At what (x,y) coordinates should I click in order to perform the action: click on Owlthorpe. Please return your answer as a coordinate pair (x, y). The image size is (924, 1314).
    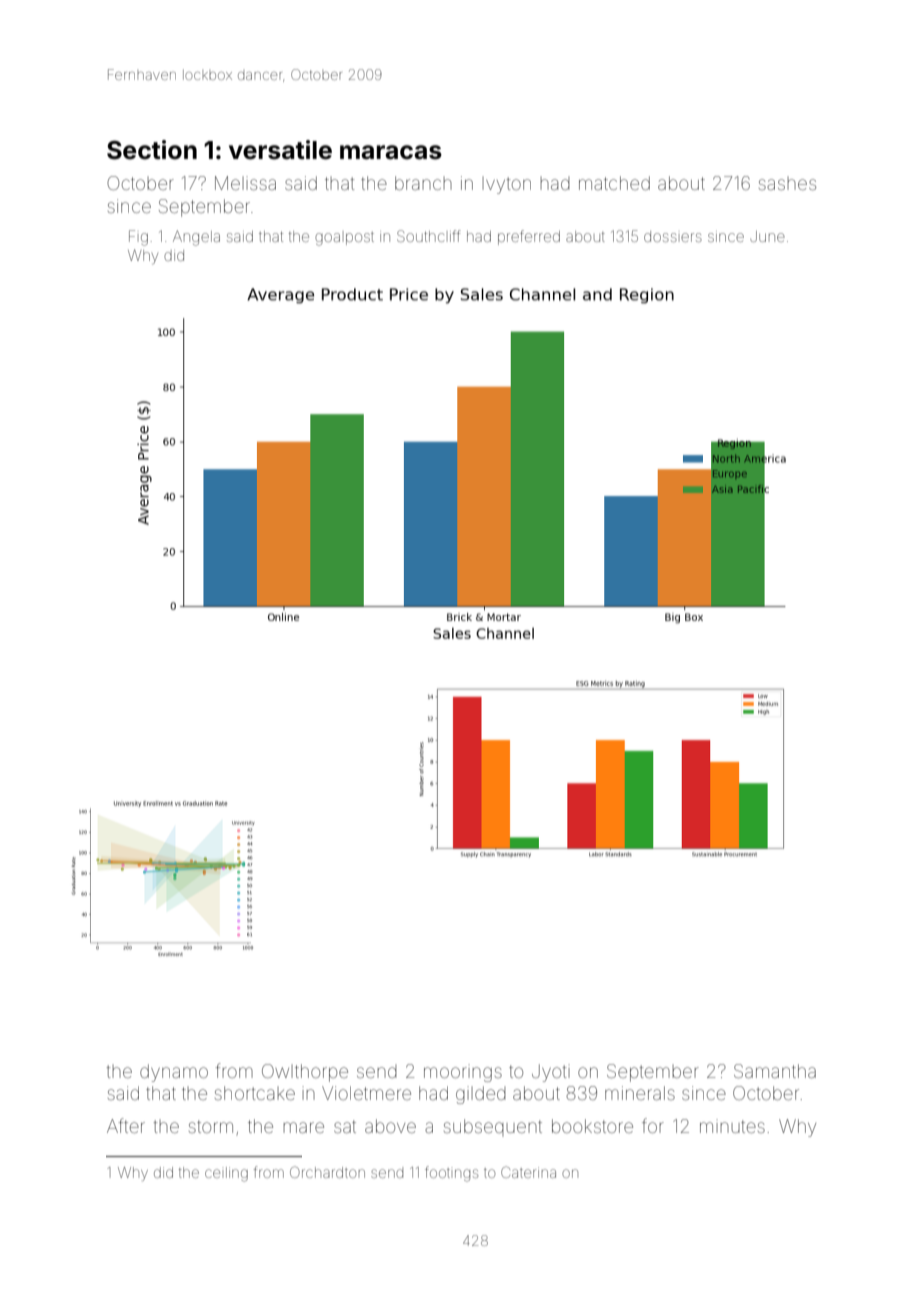
    Looking at the image, I should click on (305, 1073).
